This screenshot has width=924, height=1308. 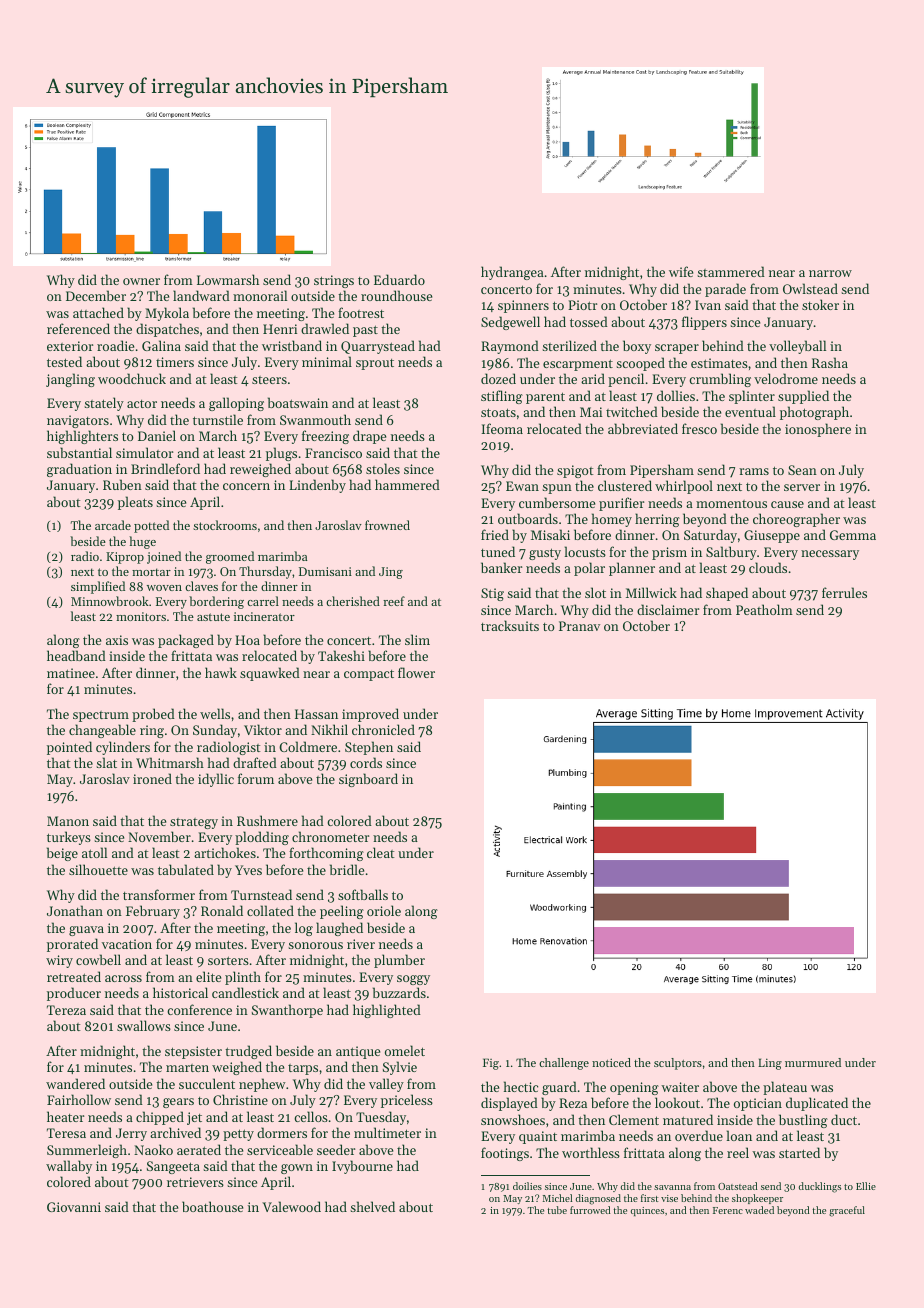 I want to click on scooped, so click(x=640, y=364).
